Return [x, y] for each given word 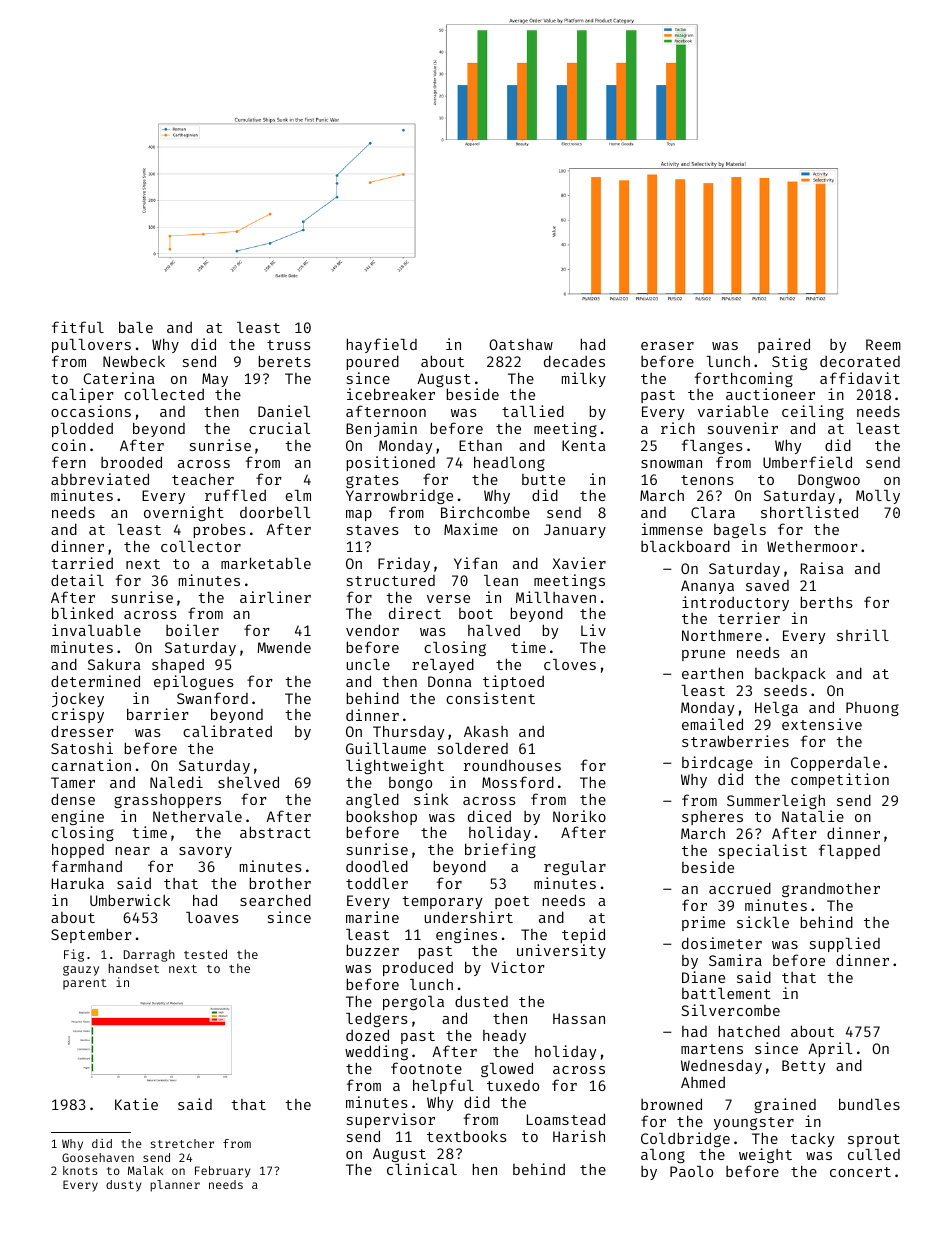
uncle [368, 664]
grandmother [831, 890]
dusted [481, 1001]
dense [73, 799]
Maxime [471, 529]
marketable [266, 563]
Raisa [822, 568]
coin [69, 445]
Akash [486, 731]
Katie [136, 1104]
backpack [790, 674]
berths [827, 602]
